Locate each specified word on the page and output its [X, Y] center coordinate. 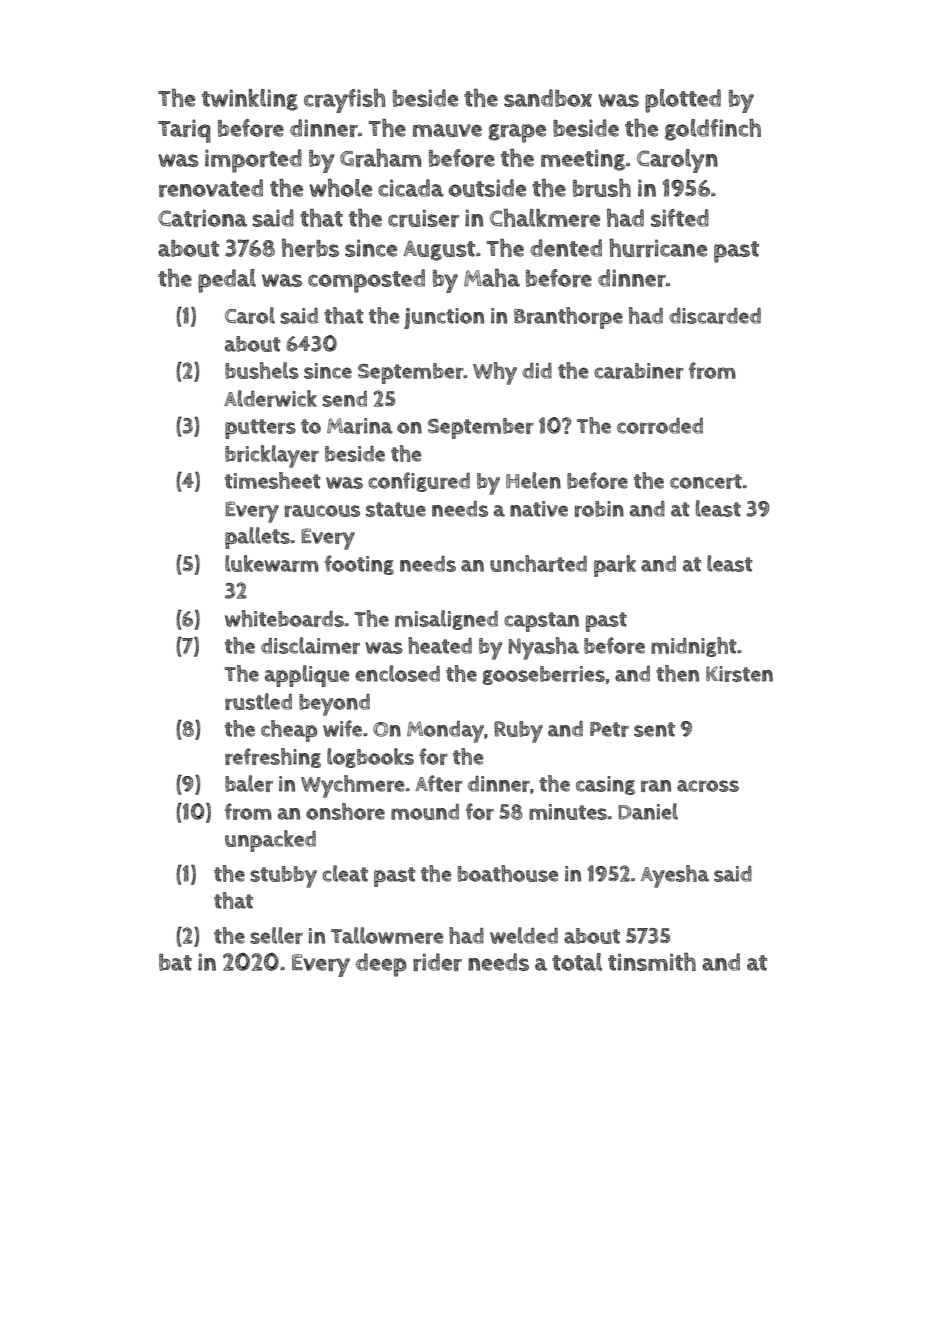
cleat [345, 873]
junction [444, 318]
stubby [283, 877]
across [708, 786]
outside [487, 188]
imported [253, 161]
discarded [715, 316]
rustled [258, 701]
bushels [262, 370]
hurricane [658, 248]
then [677, 673]
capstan [541, 622]
